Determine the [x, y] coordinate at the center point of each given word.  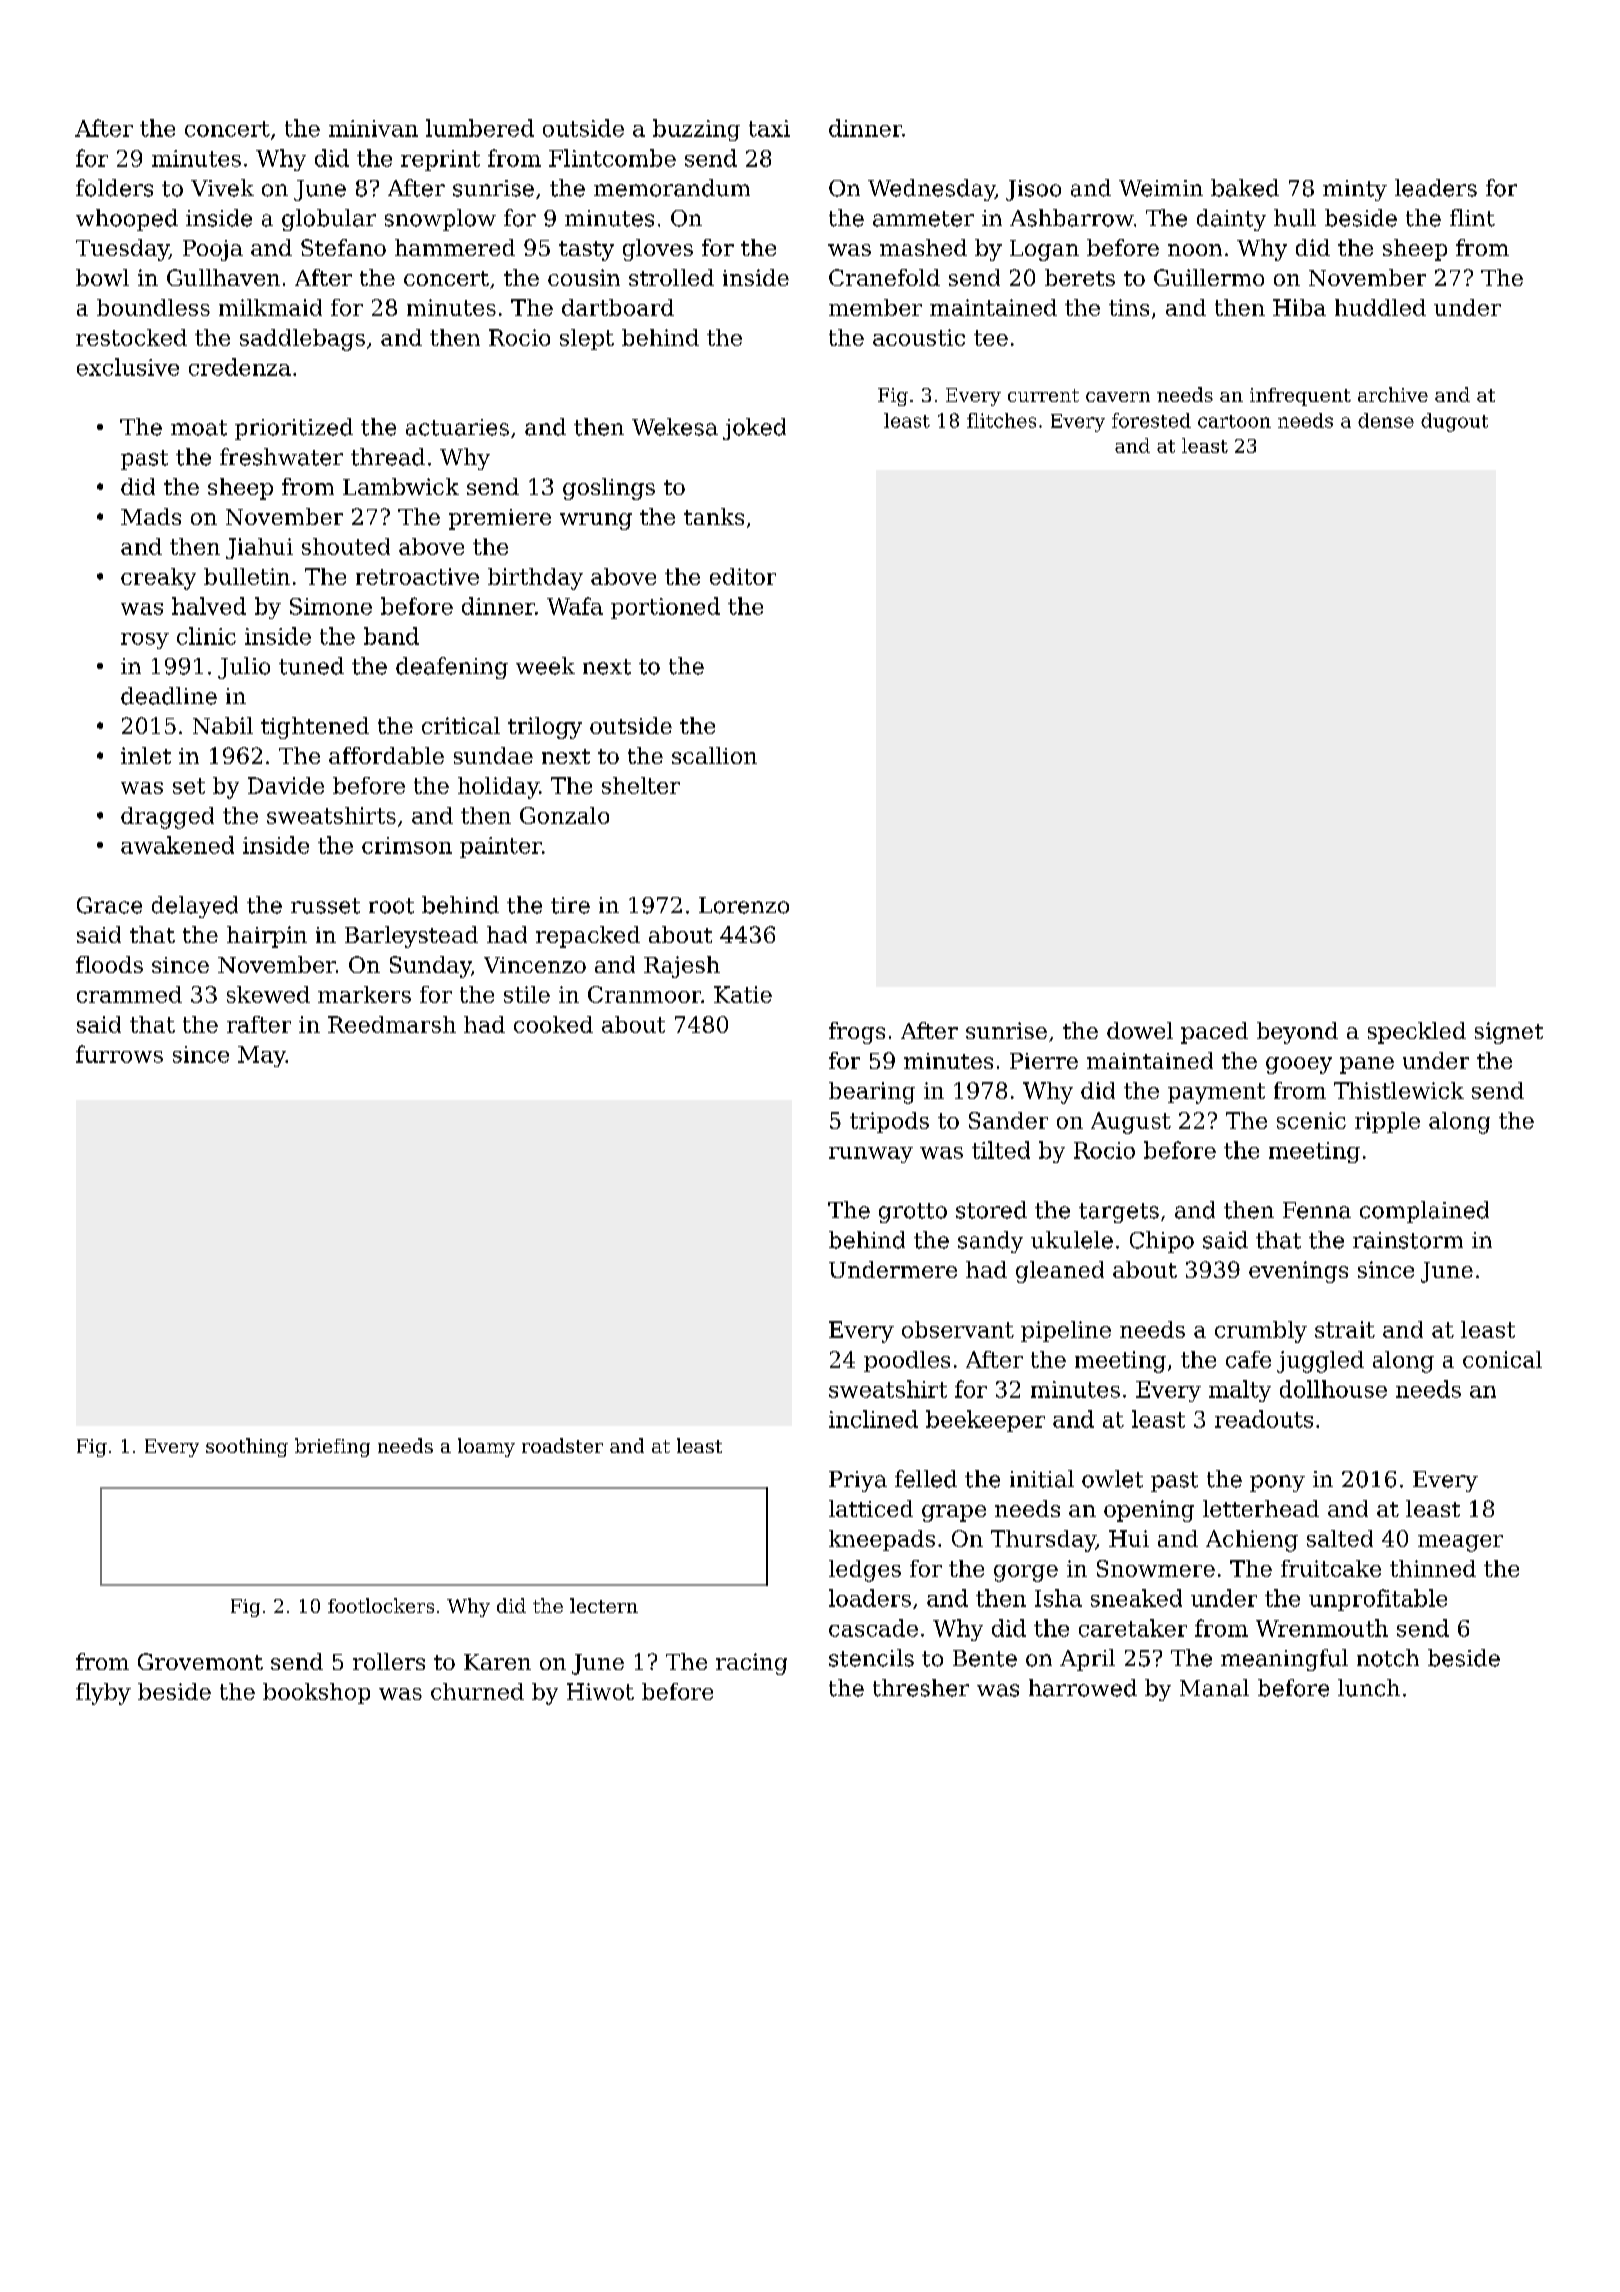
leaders [1436, 188]
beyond [1297, 1033]
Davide [286, 785]
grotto [913, 1213]
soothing [247, 1447]
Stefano [343, 247]
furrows [119, 1054]
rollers [389, 1661]
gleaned [1060, 1272]
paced [1214, 1033]
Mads [151, 516]
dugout [1454, 422]
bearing [872, 1093]
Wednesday [931, 190]
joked [754, 429]
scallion [714, 755]
